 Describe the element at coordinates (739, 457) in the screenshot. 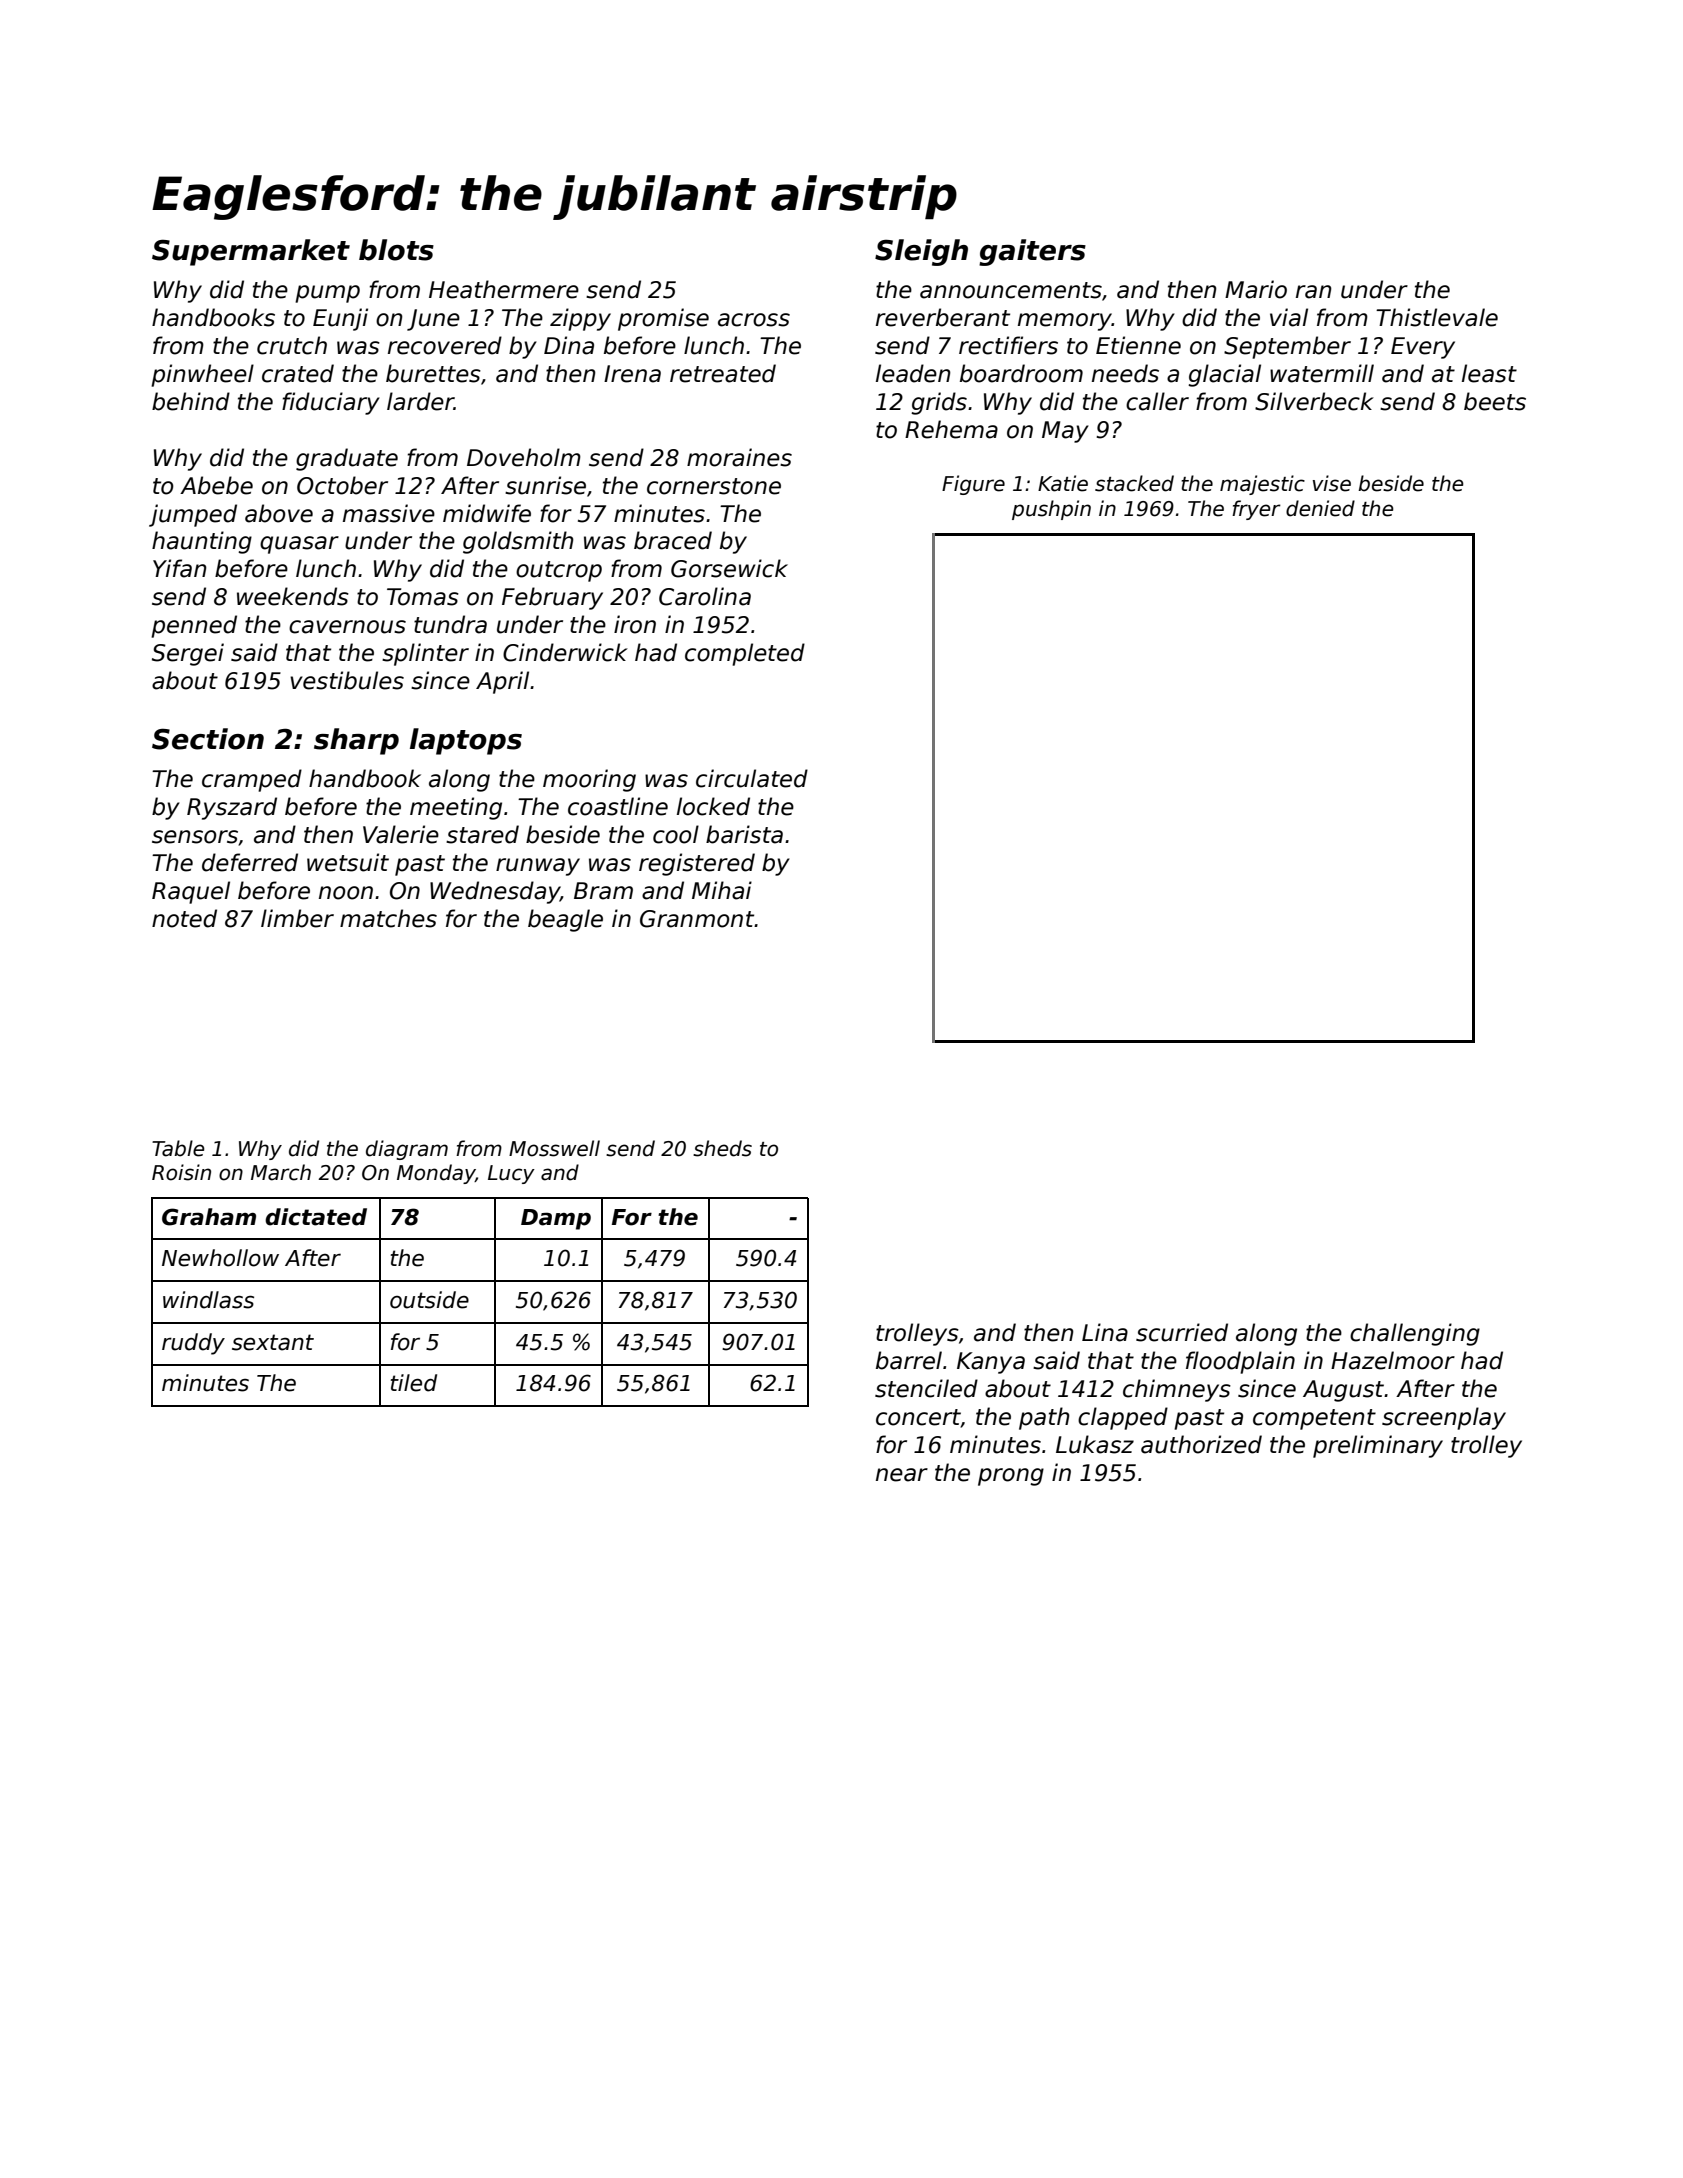

I see `moraines` at that location.
